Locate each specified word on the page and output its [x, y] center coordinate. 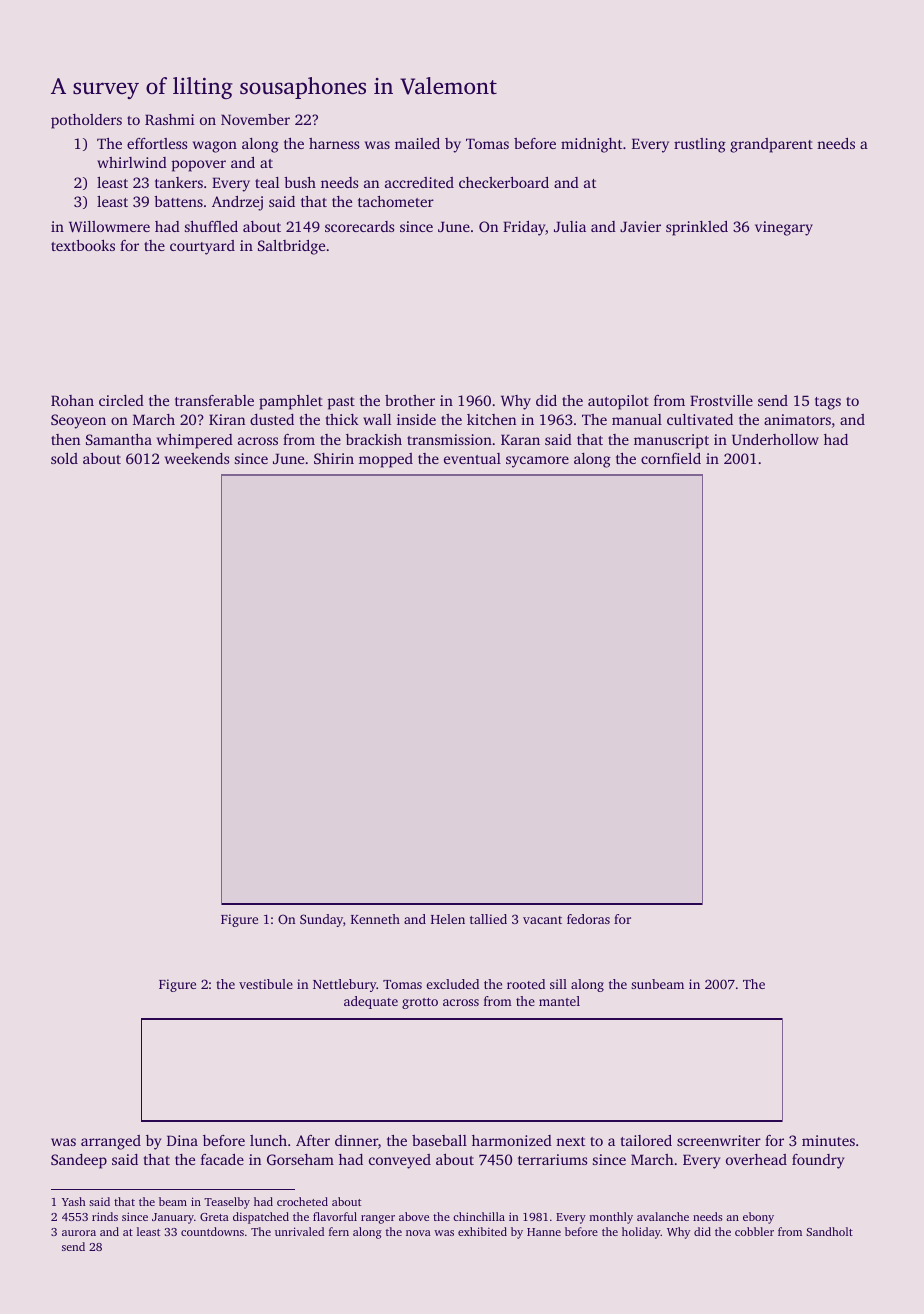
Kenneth [375, 919]
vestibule [266, 984]
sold [64, 458]
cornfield [671, 458]
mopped [386, 460]
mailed [417, 143]
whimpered [195, 441]
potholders [86, 121]
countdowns [212, 1231]
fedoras [588, 919]
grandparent [771, 145]
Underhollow [775, 439]
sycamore [537, 462]
